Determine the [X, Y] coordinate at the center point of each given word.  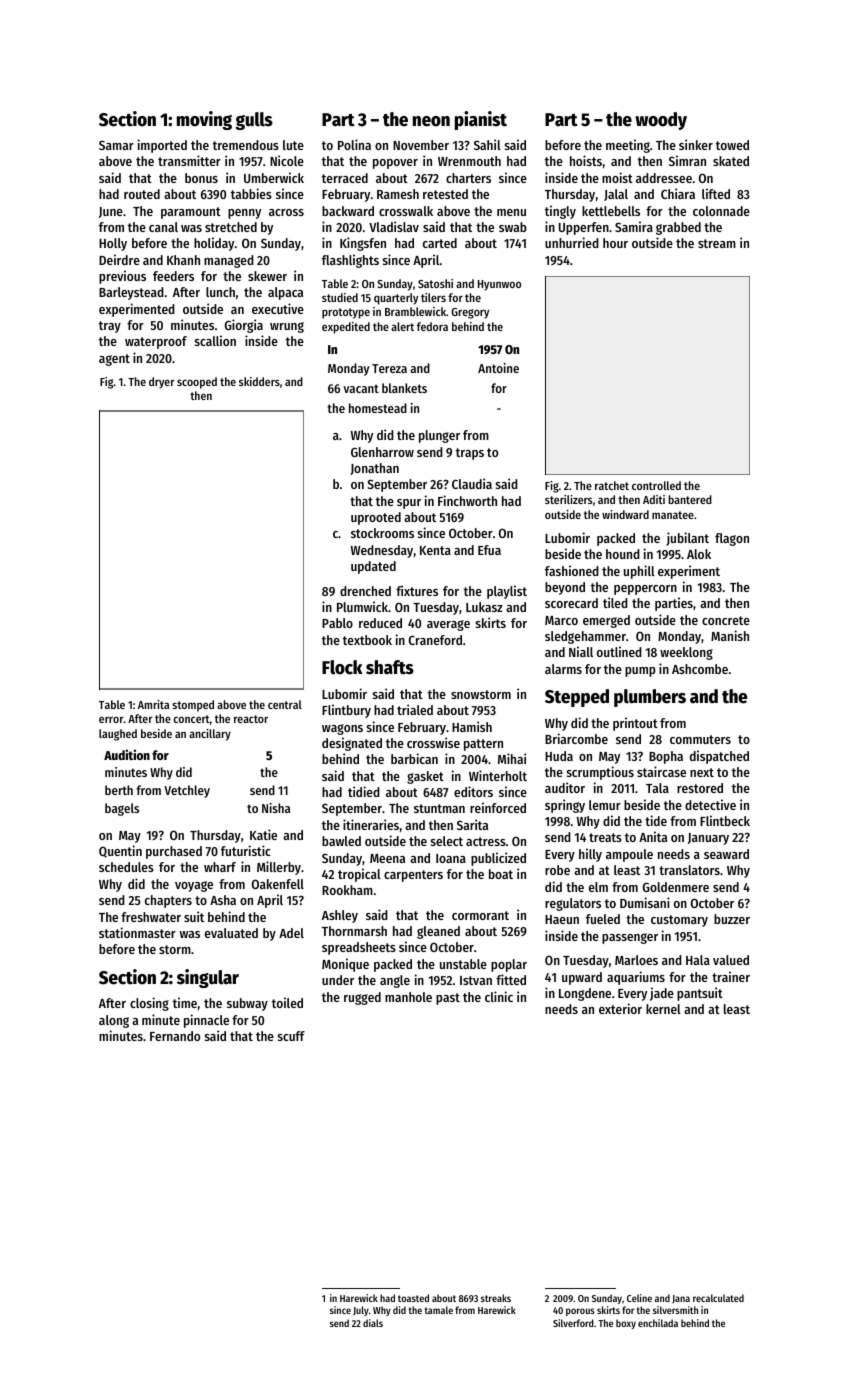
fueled [603, 919]
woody [661, 121]
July [361, 1311]
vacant [361, 388]
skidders [259, 381]
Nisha [276, 808]
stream [717, 243]
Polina [354, 144]
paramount [191, 213]
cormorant [480, 915]
